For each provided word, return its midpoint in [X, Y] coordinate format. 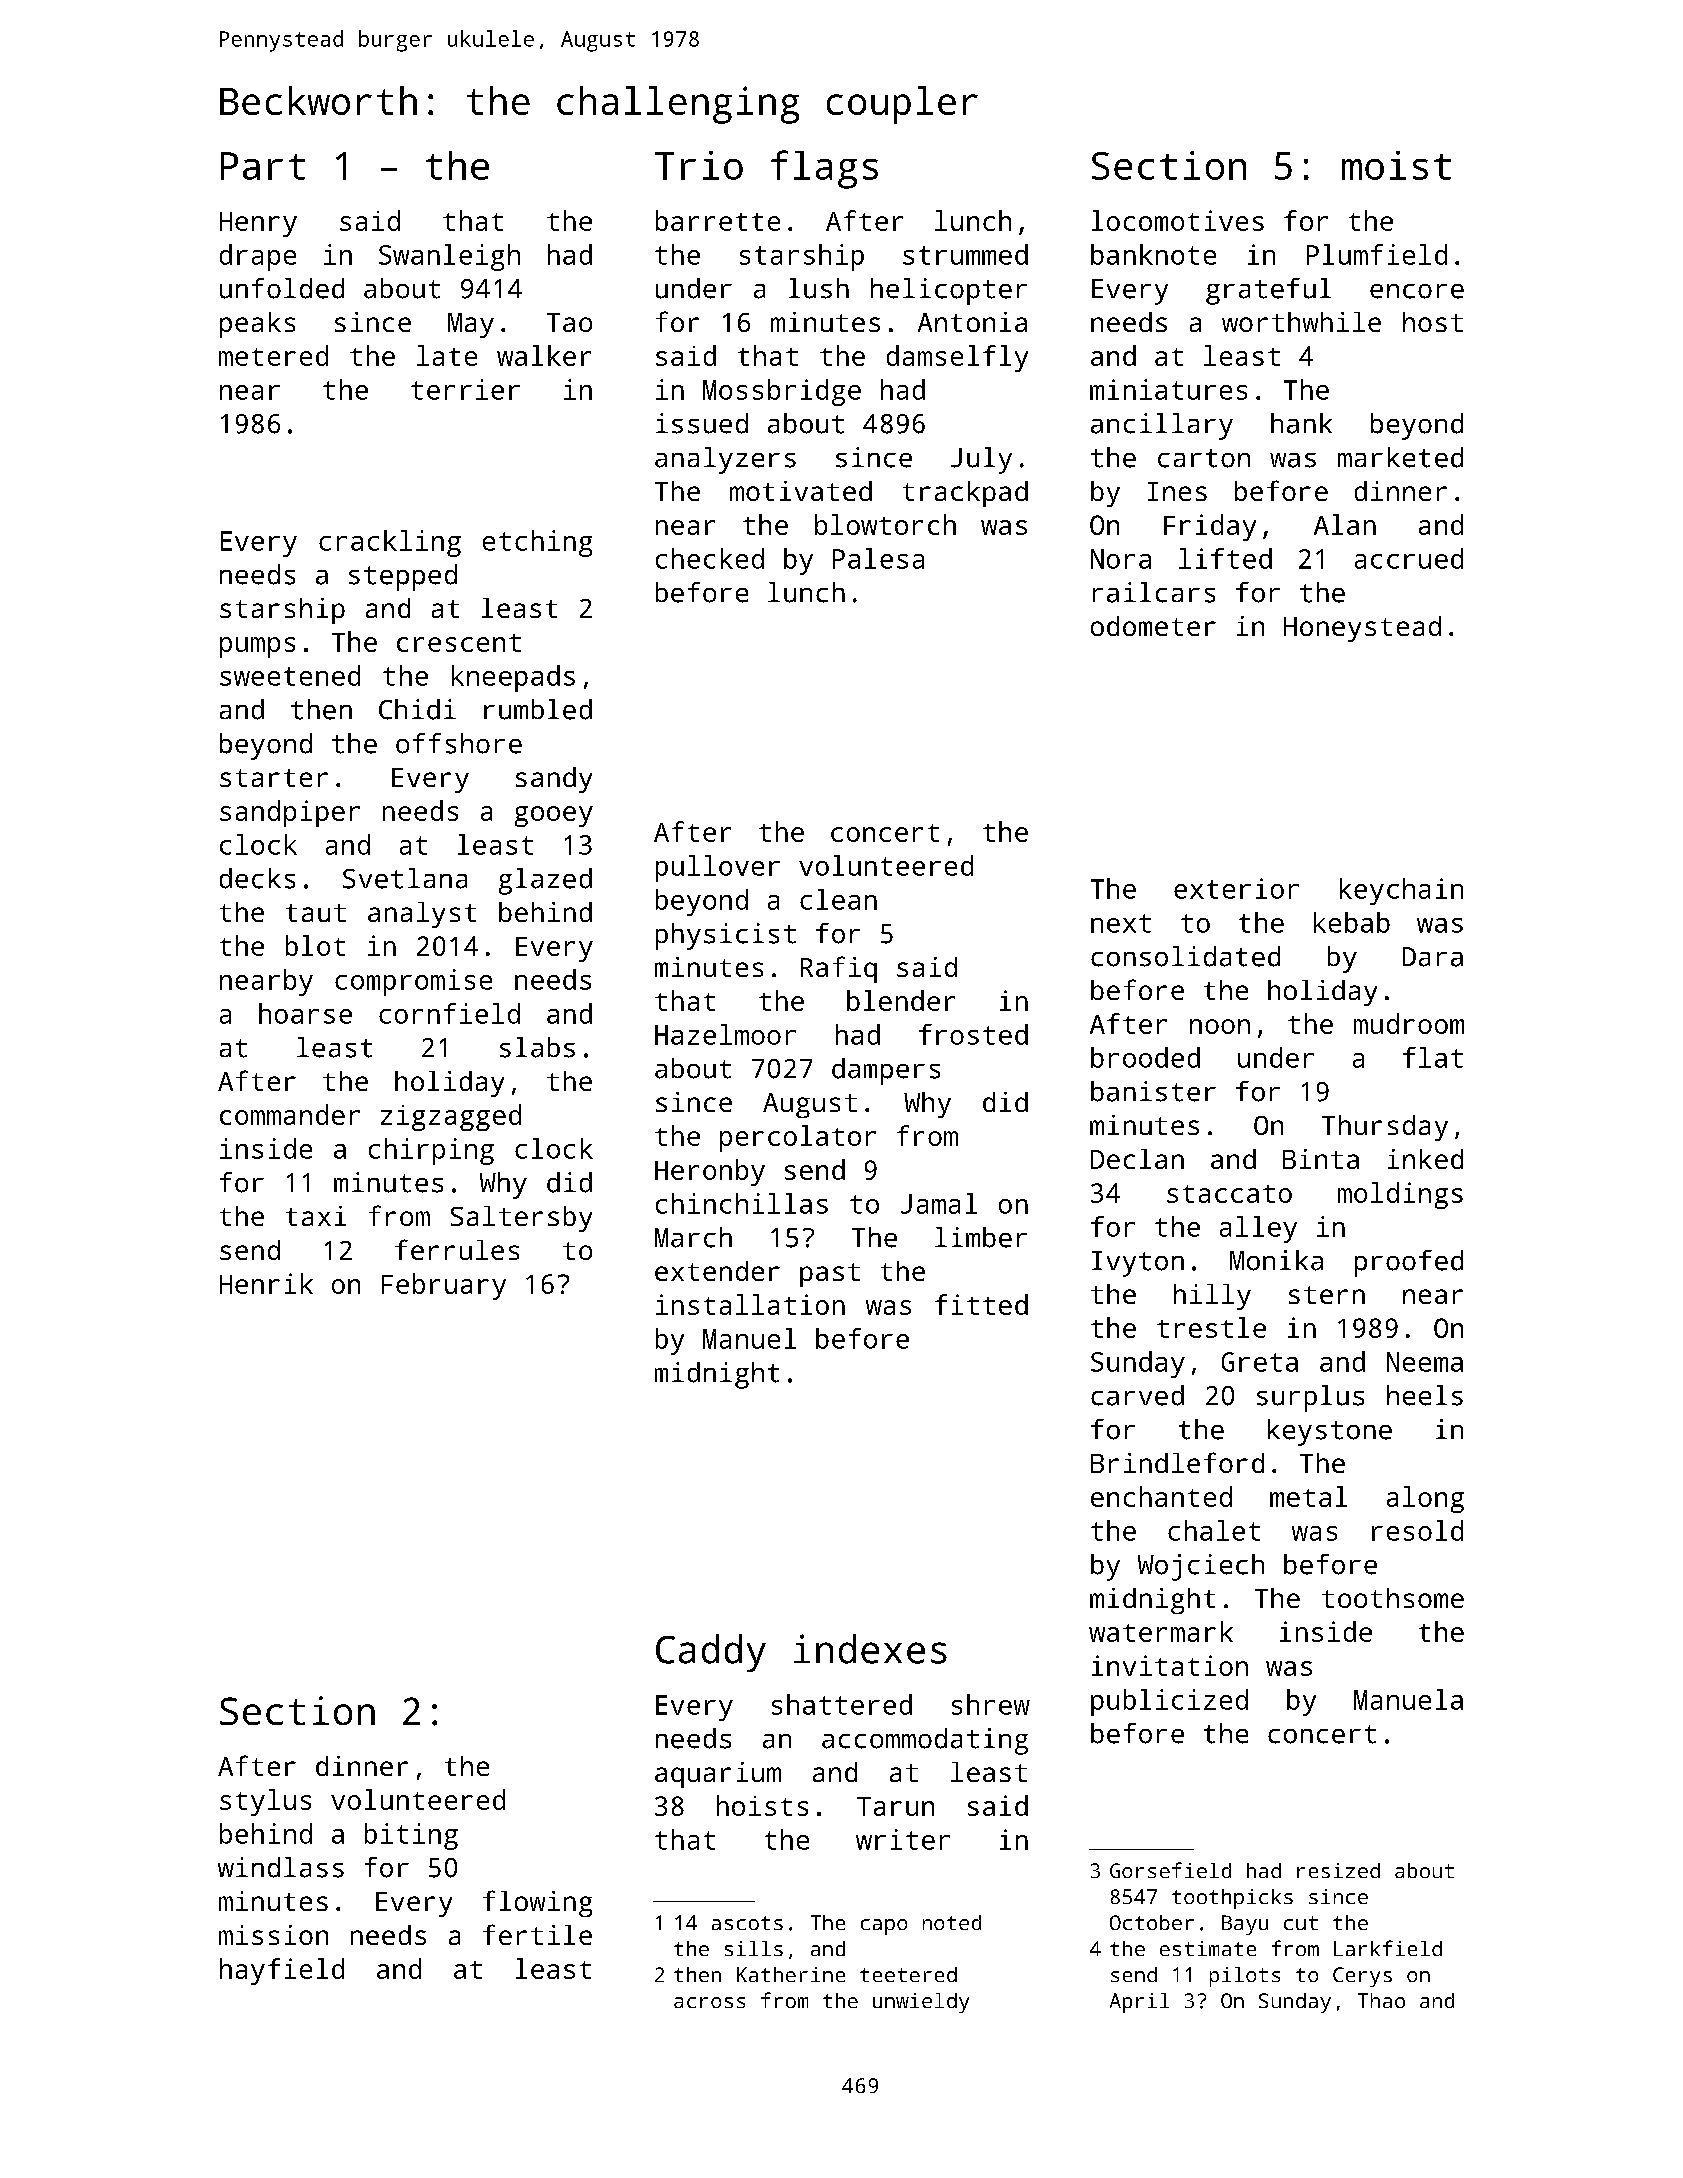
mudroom [1409, 1023]
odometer [1153, 626]
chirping [431, 1151]
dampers [886, 1071]
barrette [718, 220]
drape [258, 257]
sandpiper [290, 813]
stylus [265, 1802]
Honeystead [1362, 629]
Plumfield [1377, 254]
